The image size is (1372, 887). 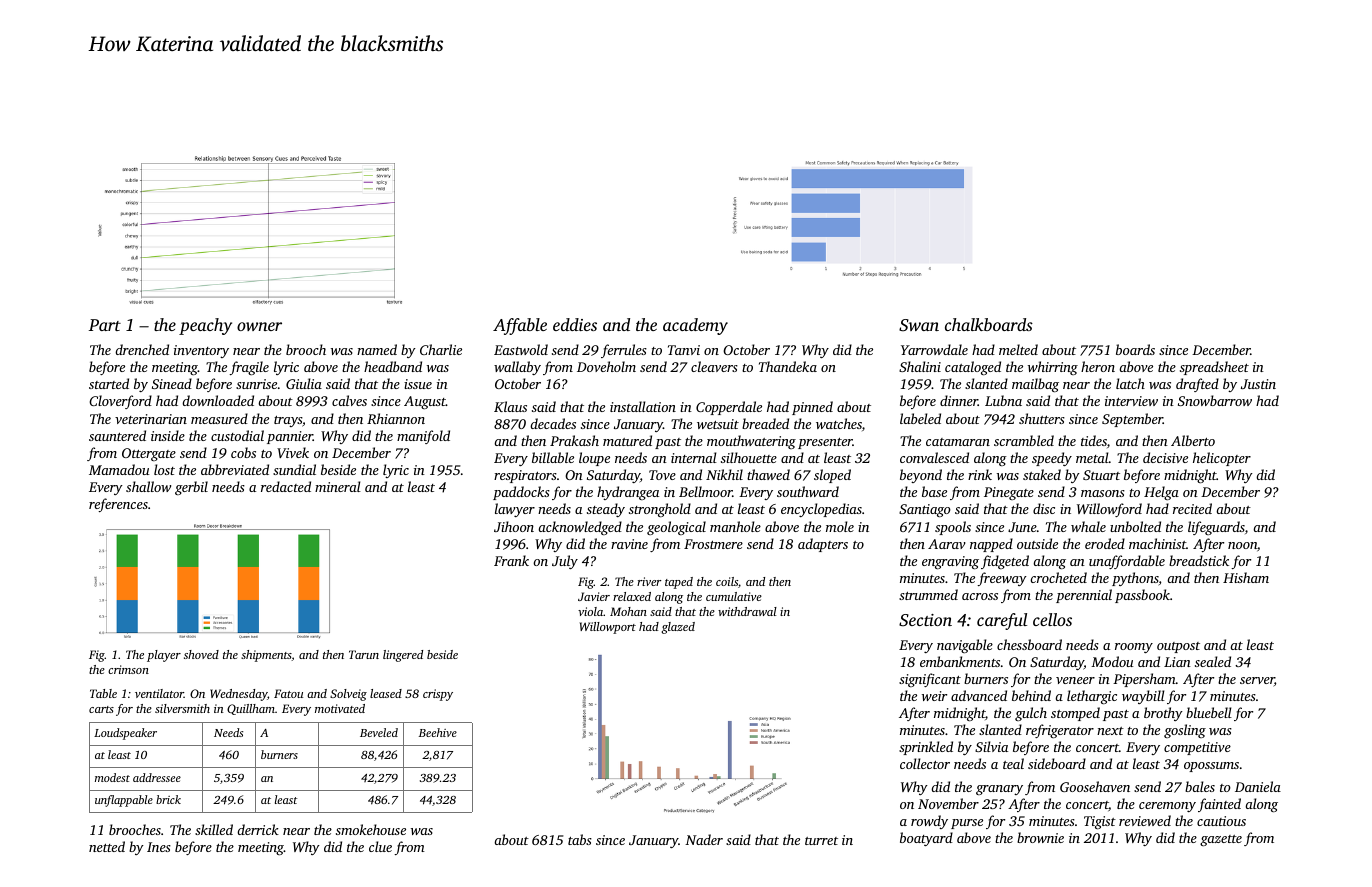 What do you see at coordinates (380, 846) in the screenshot?
I see `clue` at bounding box center [380, 846].
